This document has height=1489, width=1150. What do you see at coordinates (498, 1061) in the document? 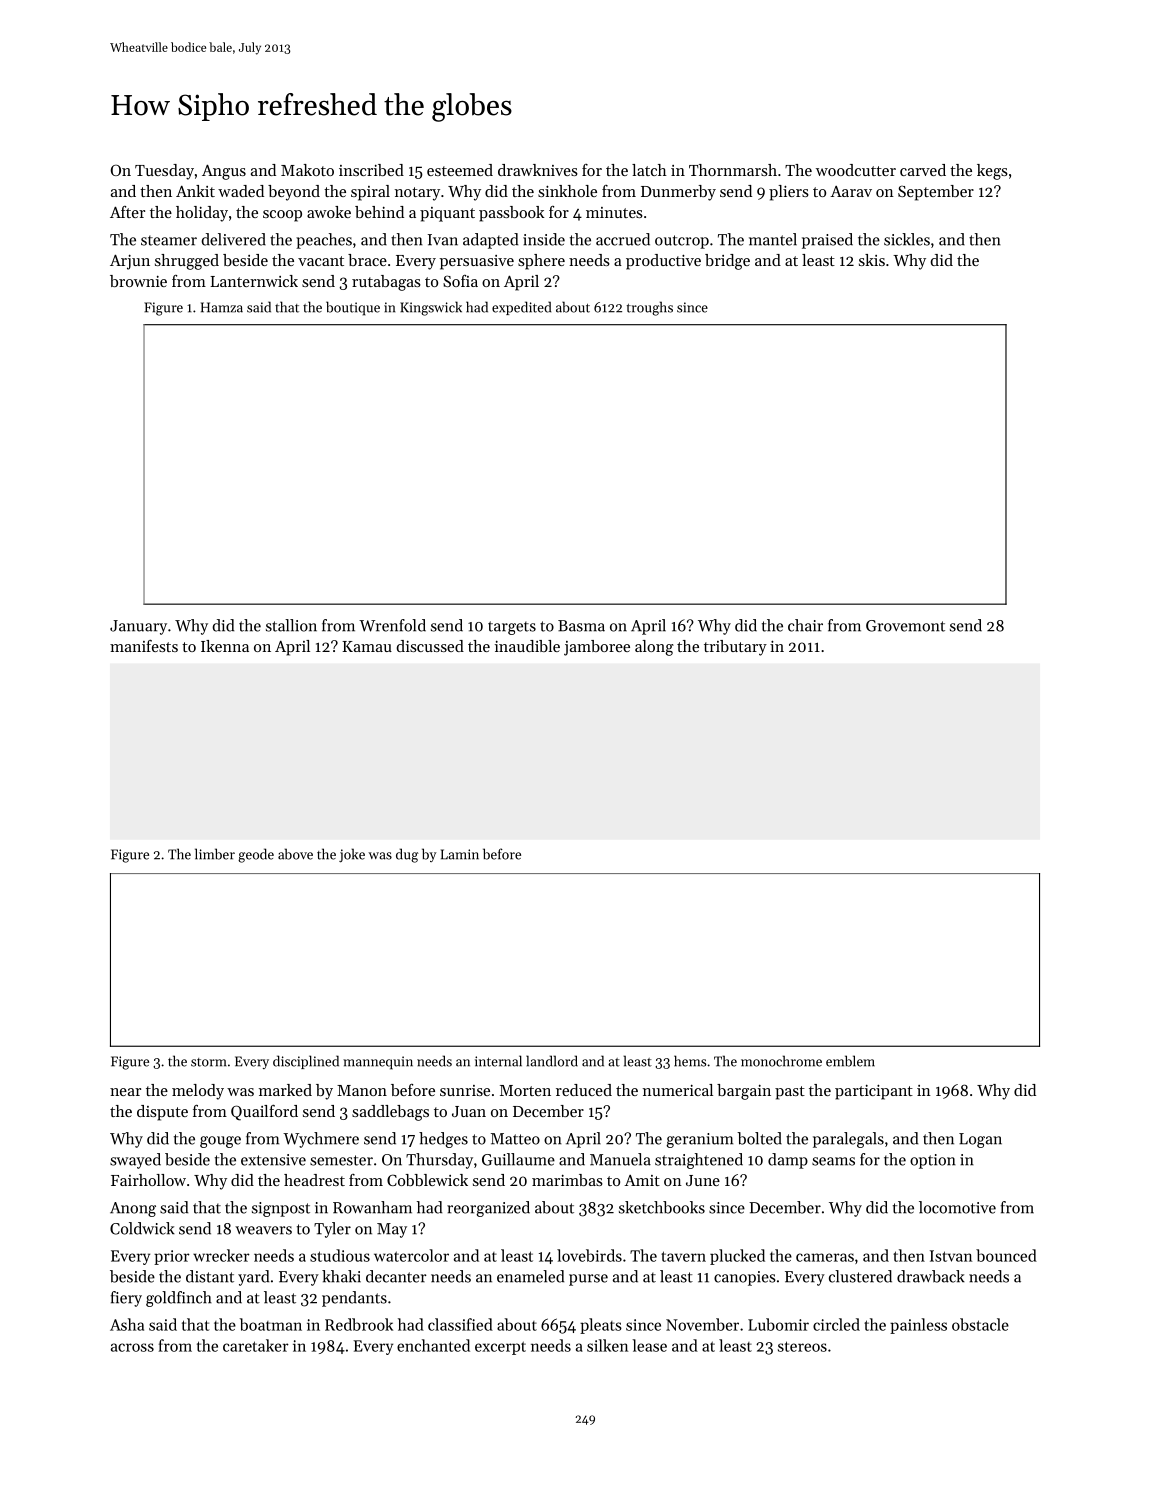
I see `internal` at bounding box center [498, 1061].
